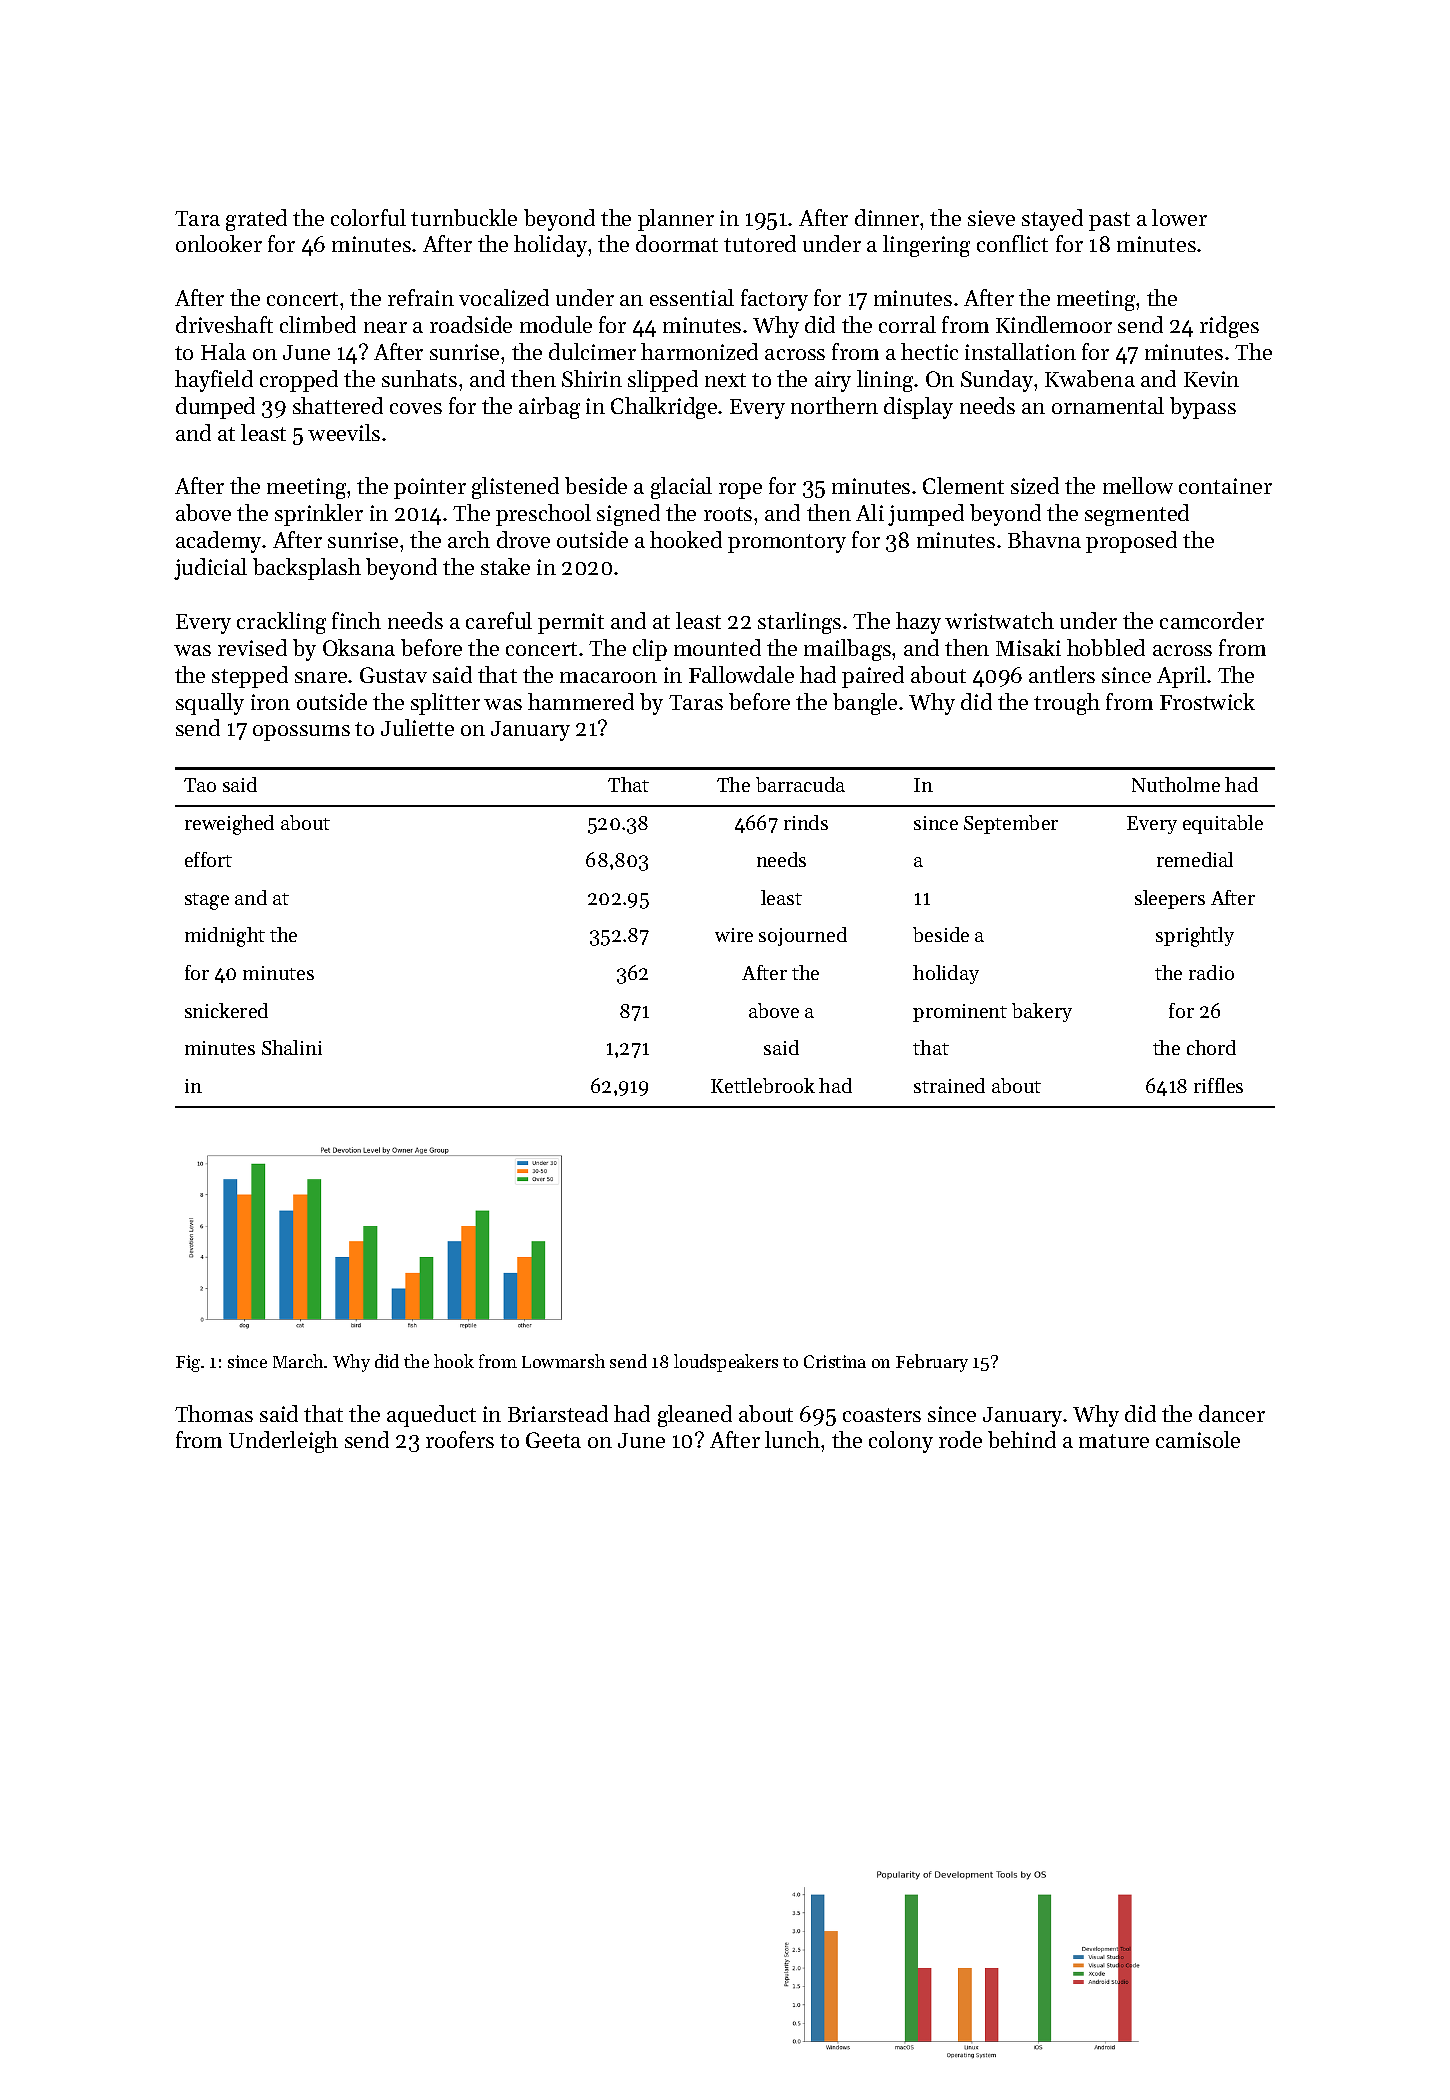 The height and width of the screenshot is (2100, 1450). Describe the element at coordinates (806, 822) in the screenshot. I see `rinds` at that location.
